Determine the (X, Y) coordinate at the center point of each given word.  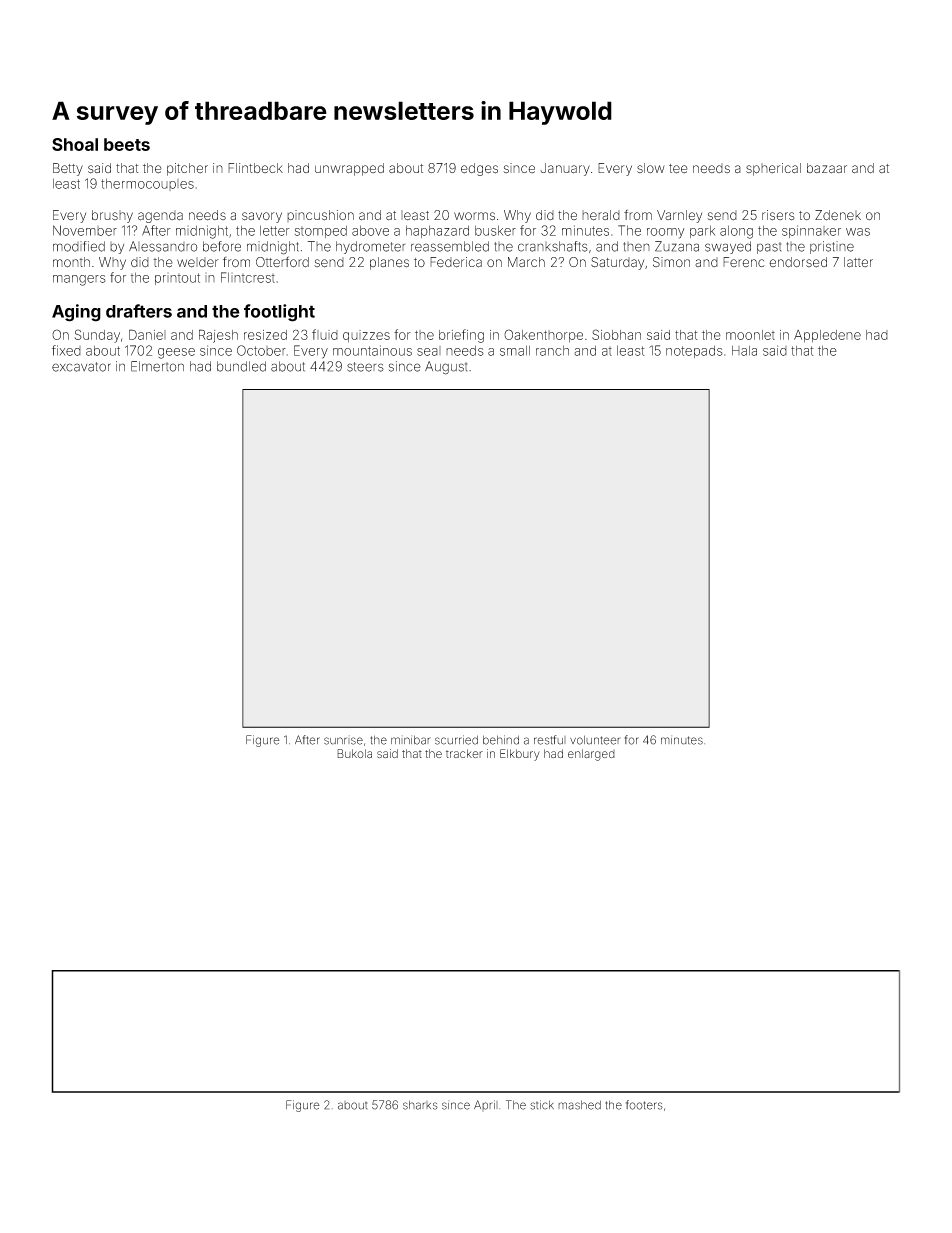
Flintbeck (255, 168)
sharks (420, 1105)
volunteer (595, 740)
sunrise (343, 740)
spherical (773, 169)
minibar (411, 740)
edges (479, 169)
